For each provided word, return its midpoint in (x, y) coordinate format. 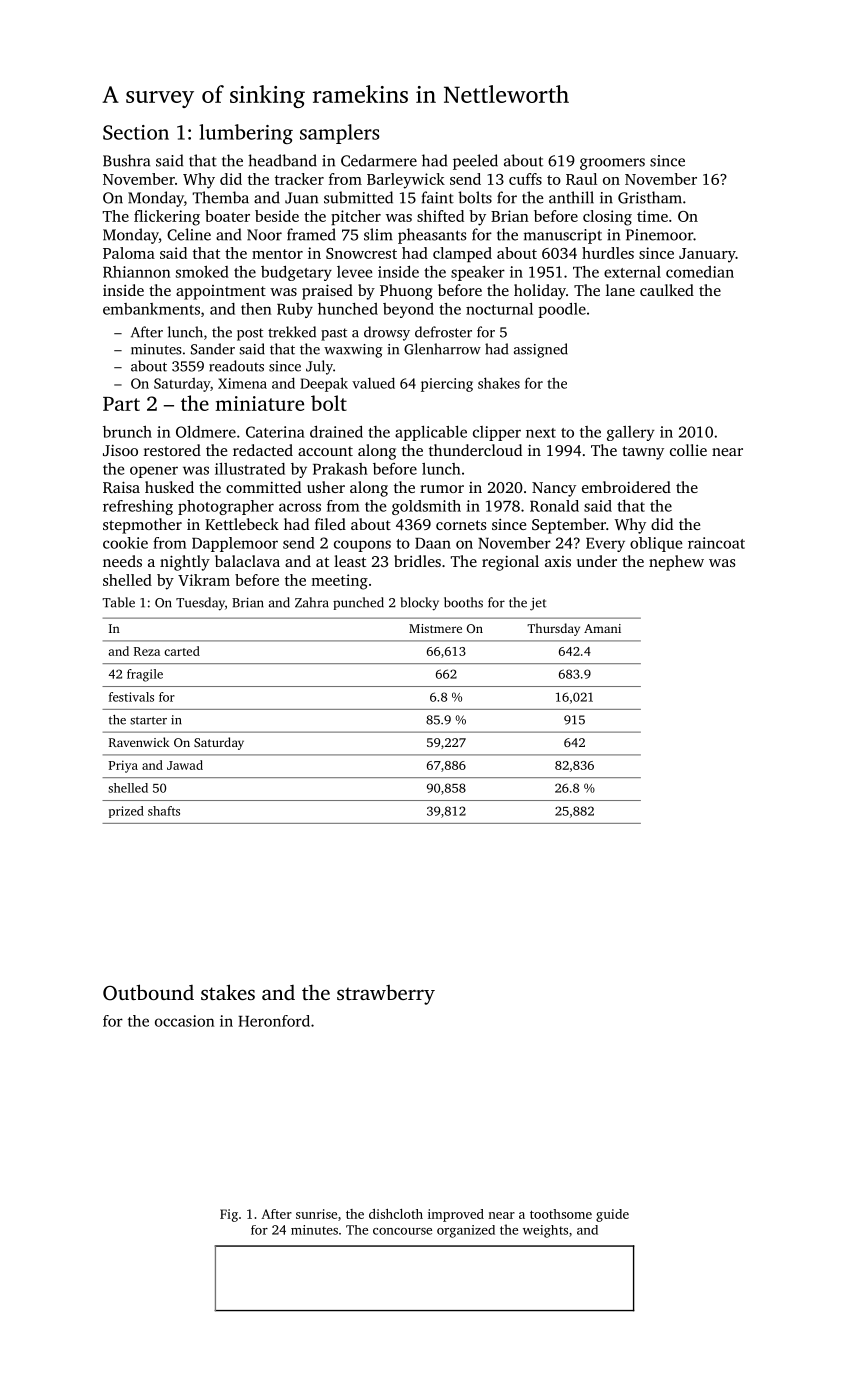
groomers (612, 164)
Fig (229, 1215)
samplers (340, 134)
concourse (402, 1231)
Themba (220, 197)
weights (545, 1231)
